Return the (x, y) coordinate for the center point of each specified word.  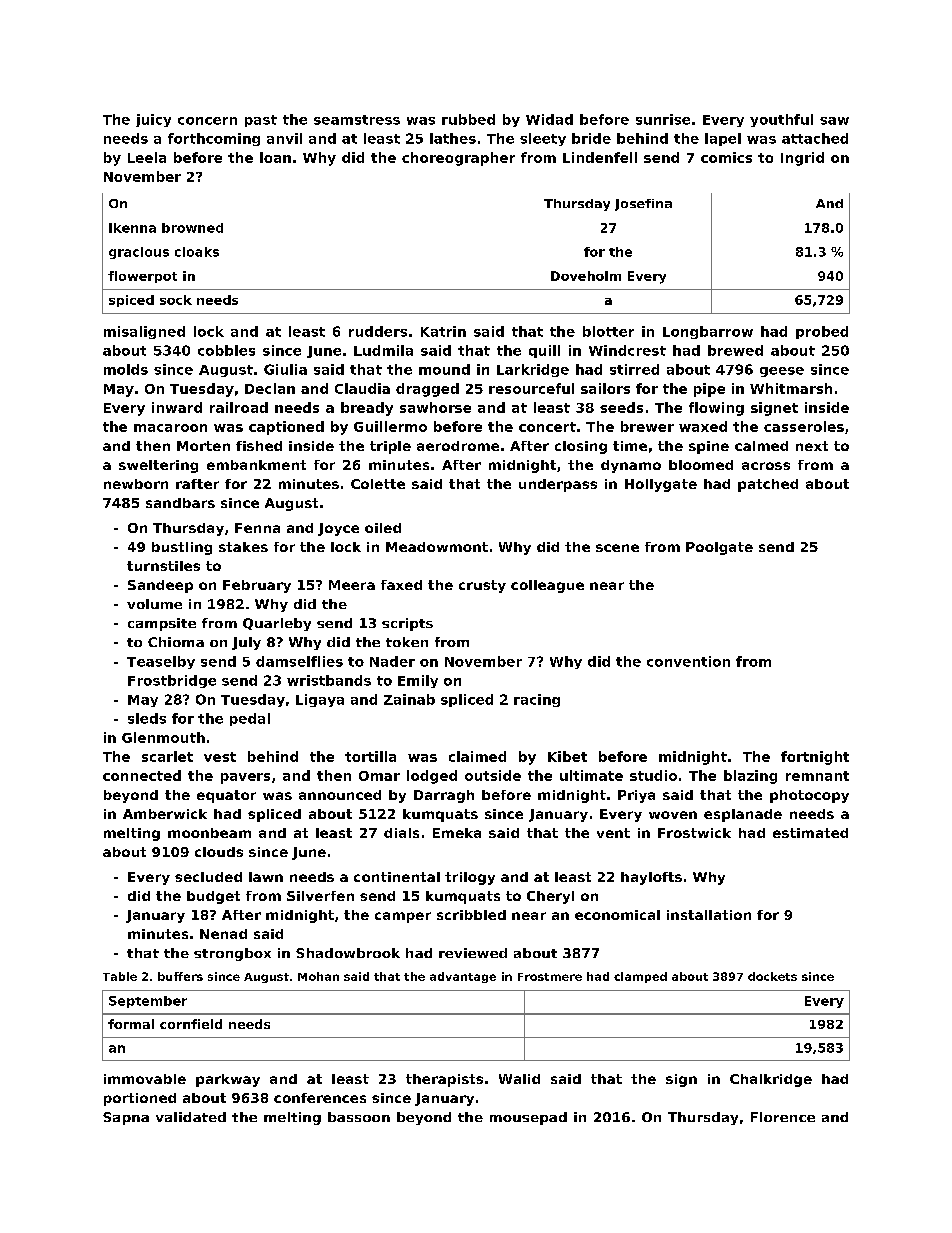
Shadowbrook (348, 953)
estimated (810, 833)
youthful (781, 120)
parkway (228, 1080)
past (261, 121)
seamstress (357, 120)
